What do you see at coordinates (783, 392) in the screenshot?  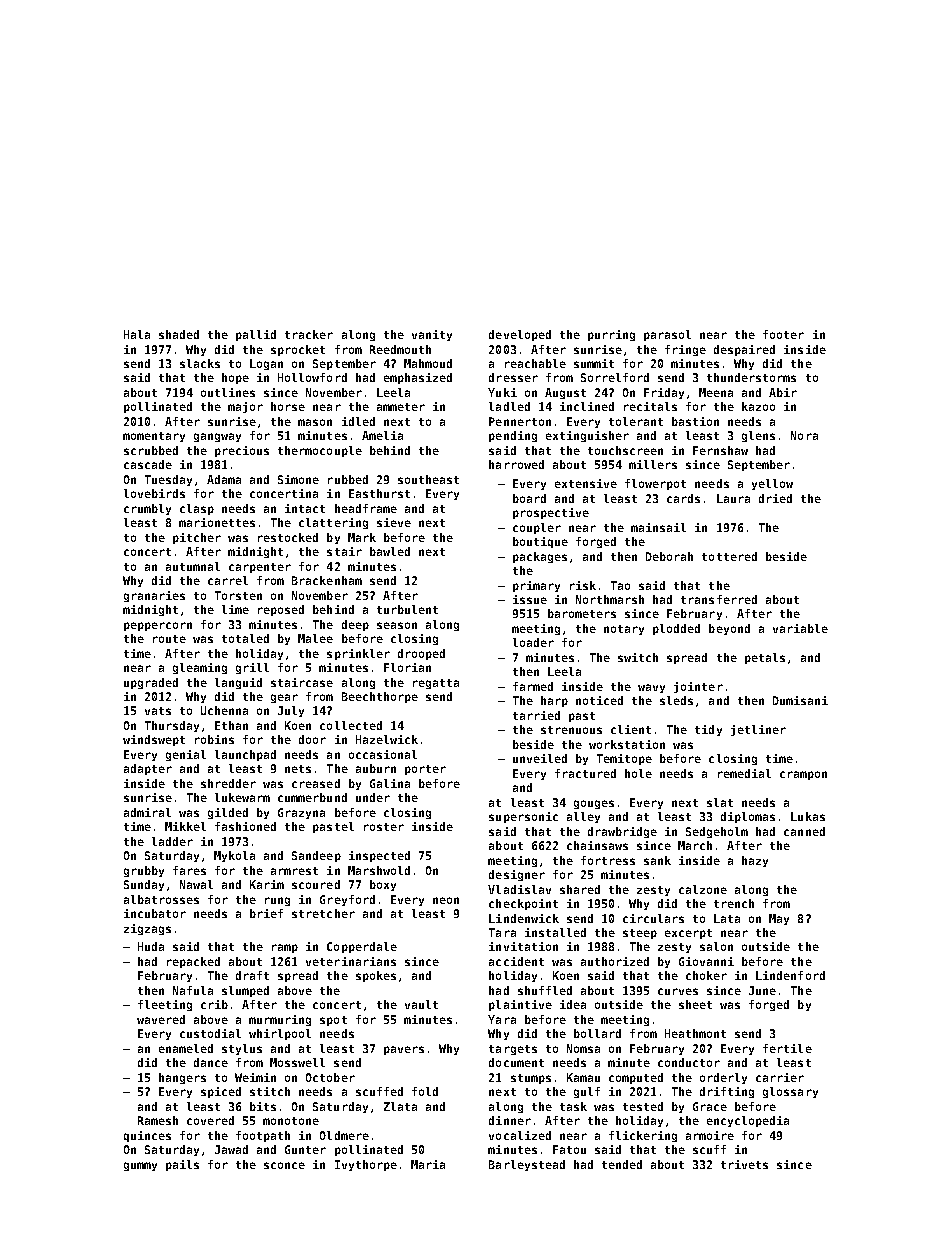 I see `Abir` at bounding box center [783, 392].
